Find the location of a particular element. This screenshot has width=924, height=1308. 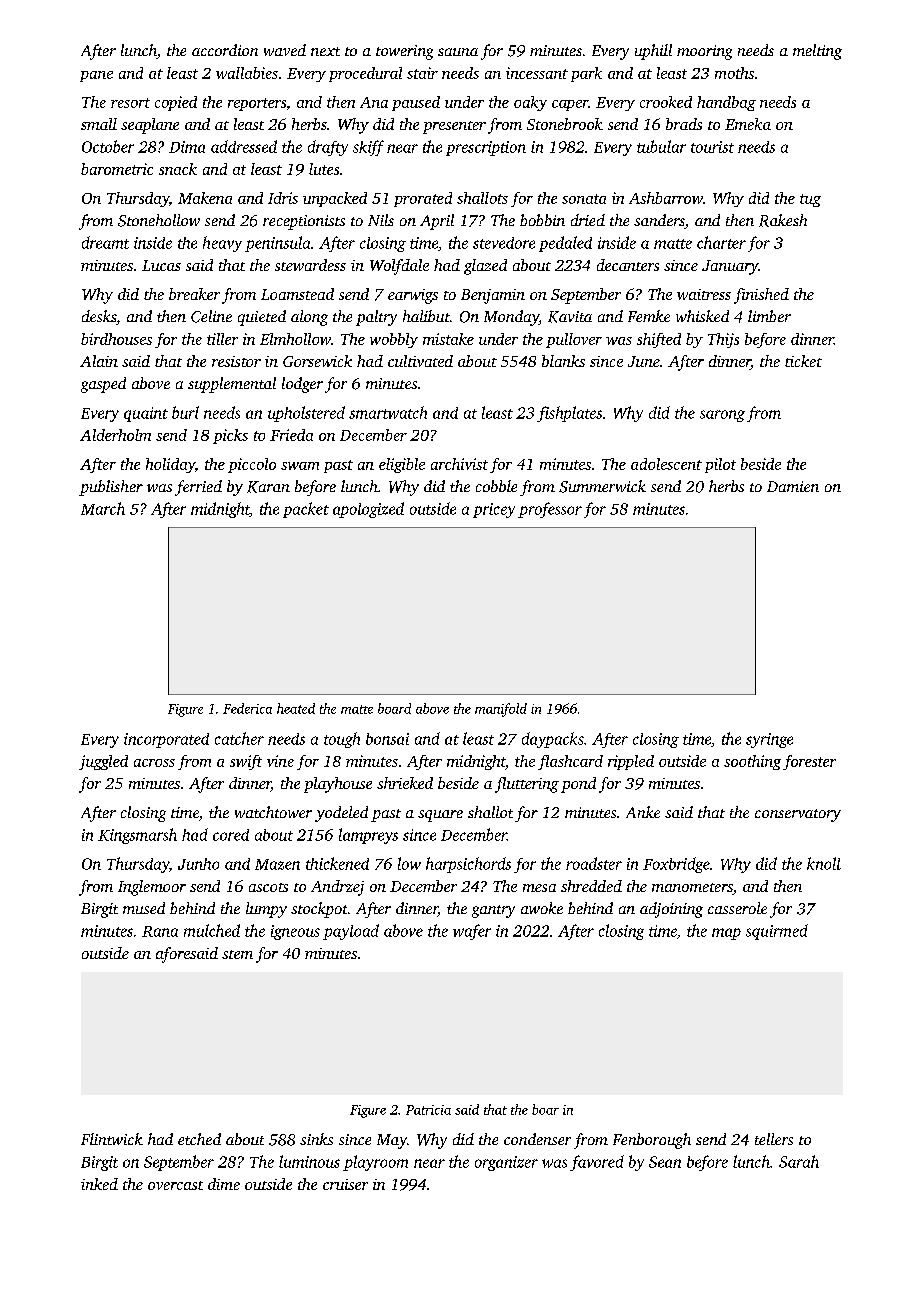

March is located at coordinates (103, 508).
